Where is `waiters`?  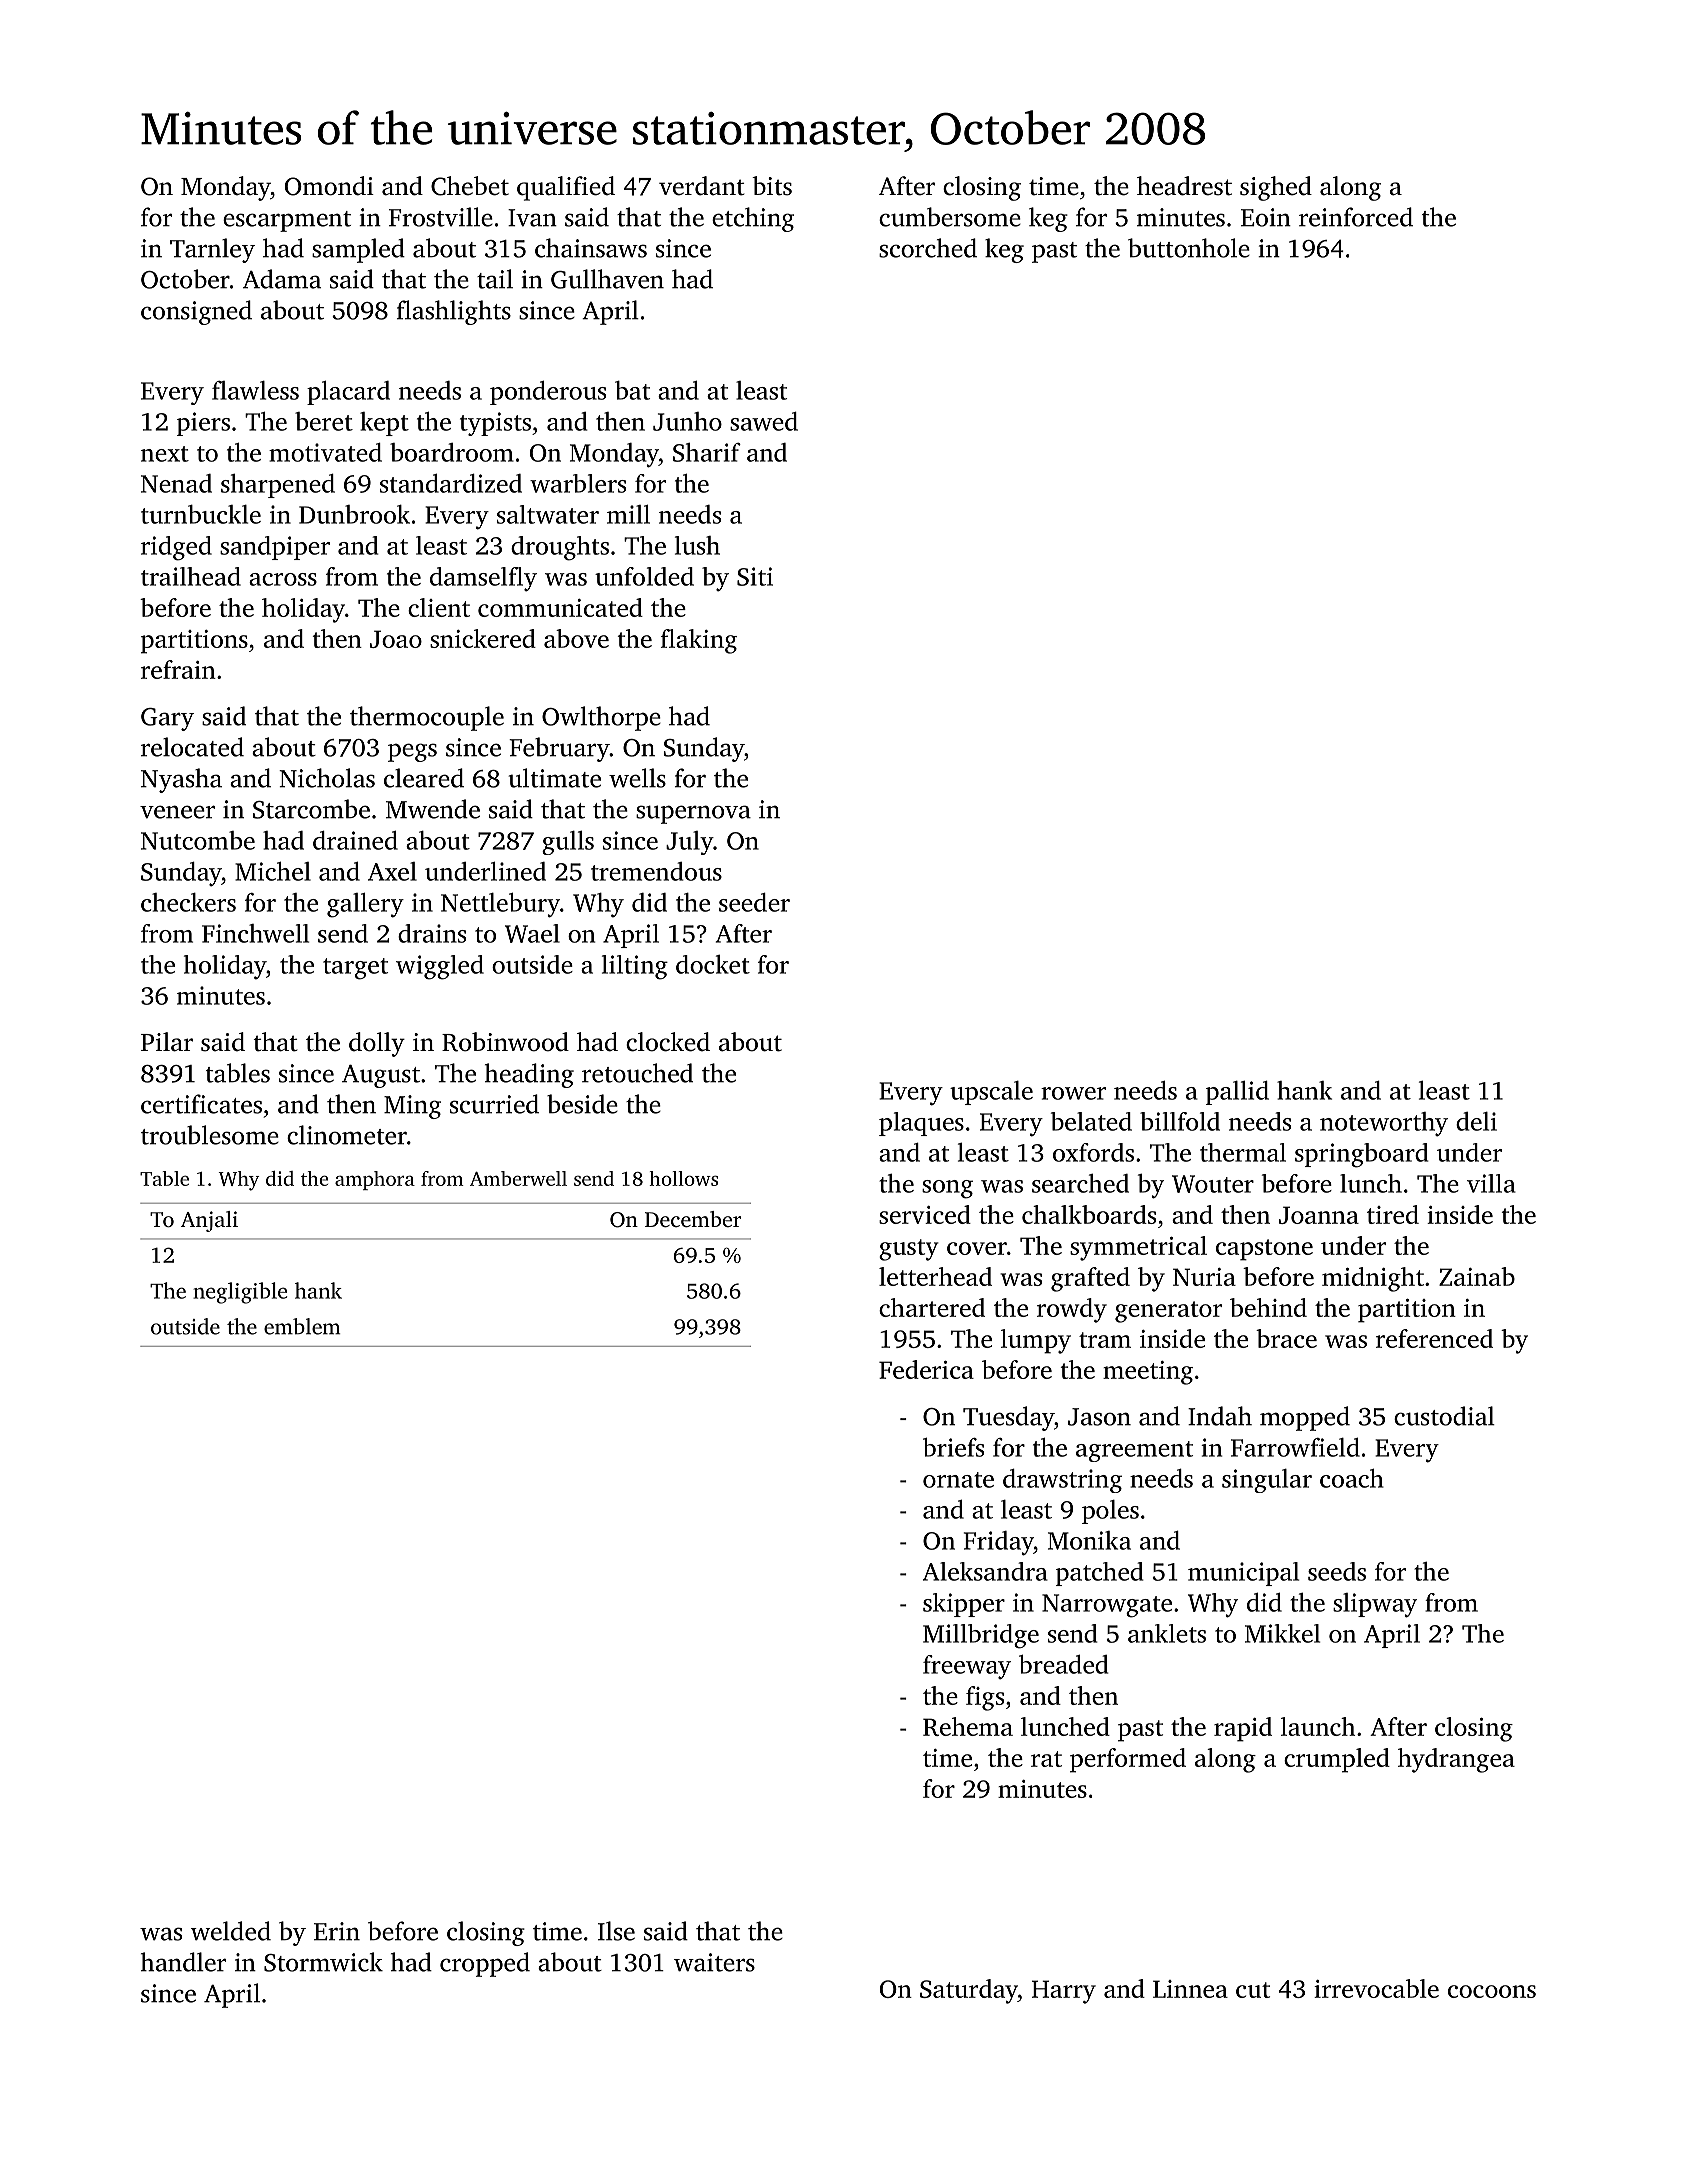
waiters is located at coordinates (714, 1962).
